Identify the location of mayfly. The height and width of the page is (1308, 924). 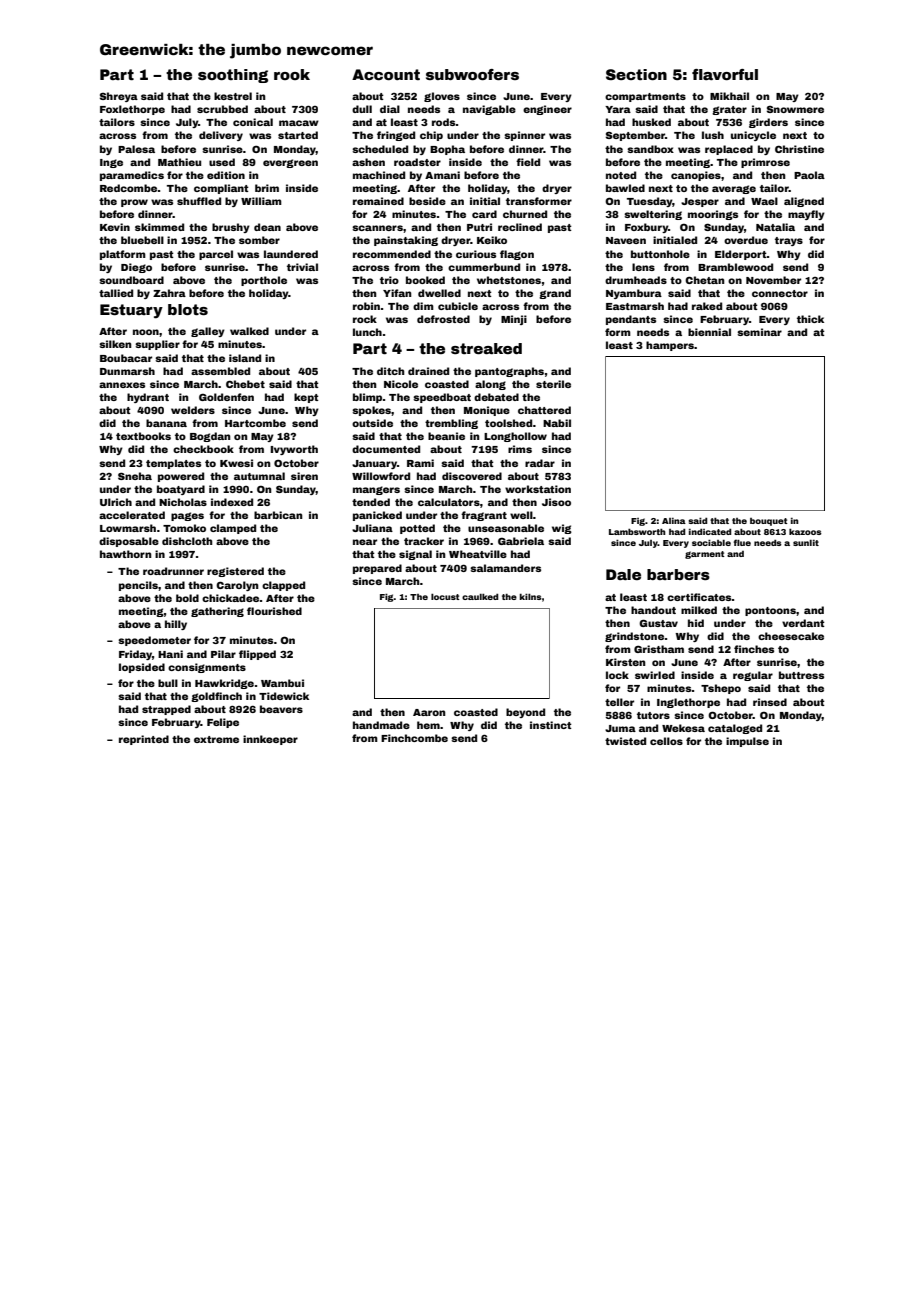
(806, 215).
